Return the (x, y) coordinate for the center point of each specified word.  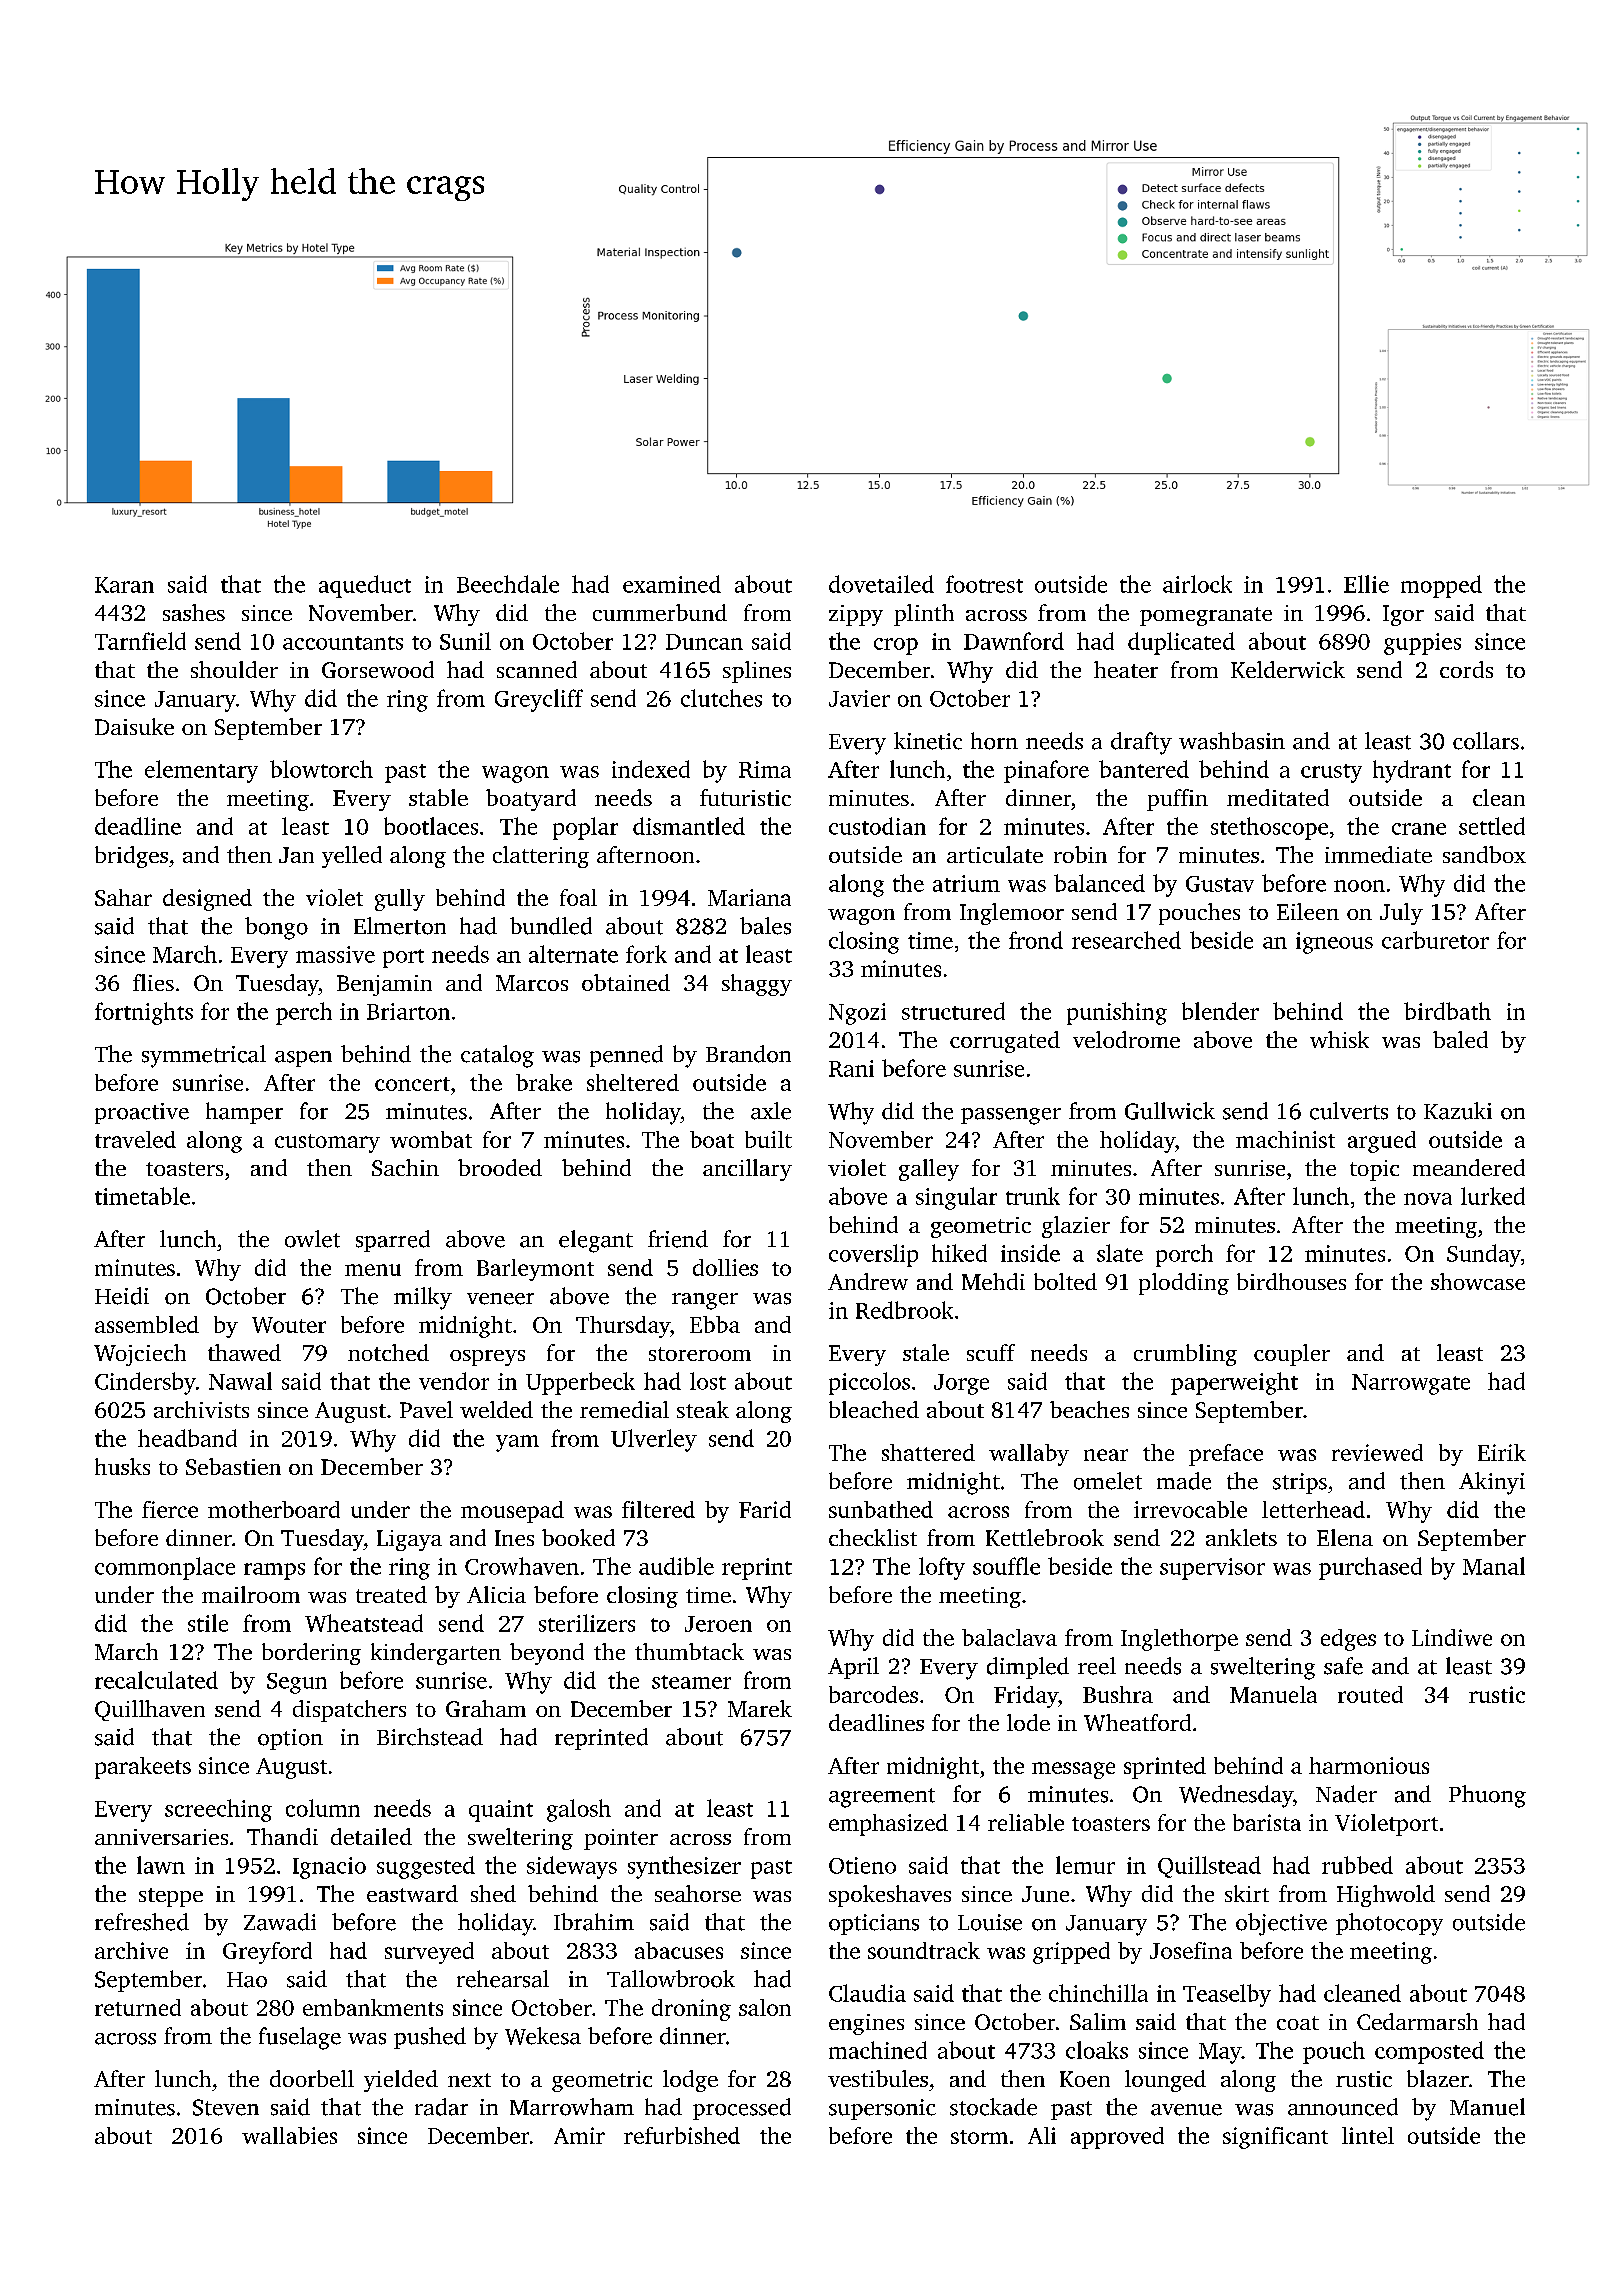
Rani (851, 1068)
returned (138, 2007)
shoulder (234, 669)
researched (1126, 940)
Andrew (868, 1281)
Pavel (426, 1409)
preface (1226, 1455)
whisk (1339, 1039)
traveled (135, 1139)
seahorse (698, 1893)
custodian (877, 826)
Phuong (1487, 1796)
